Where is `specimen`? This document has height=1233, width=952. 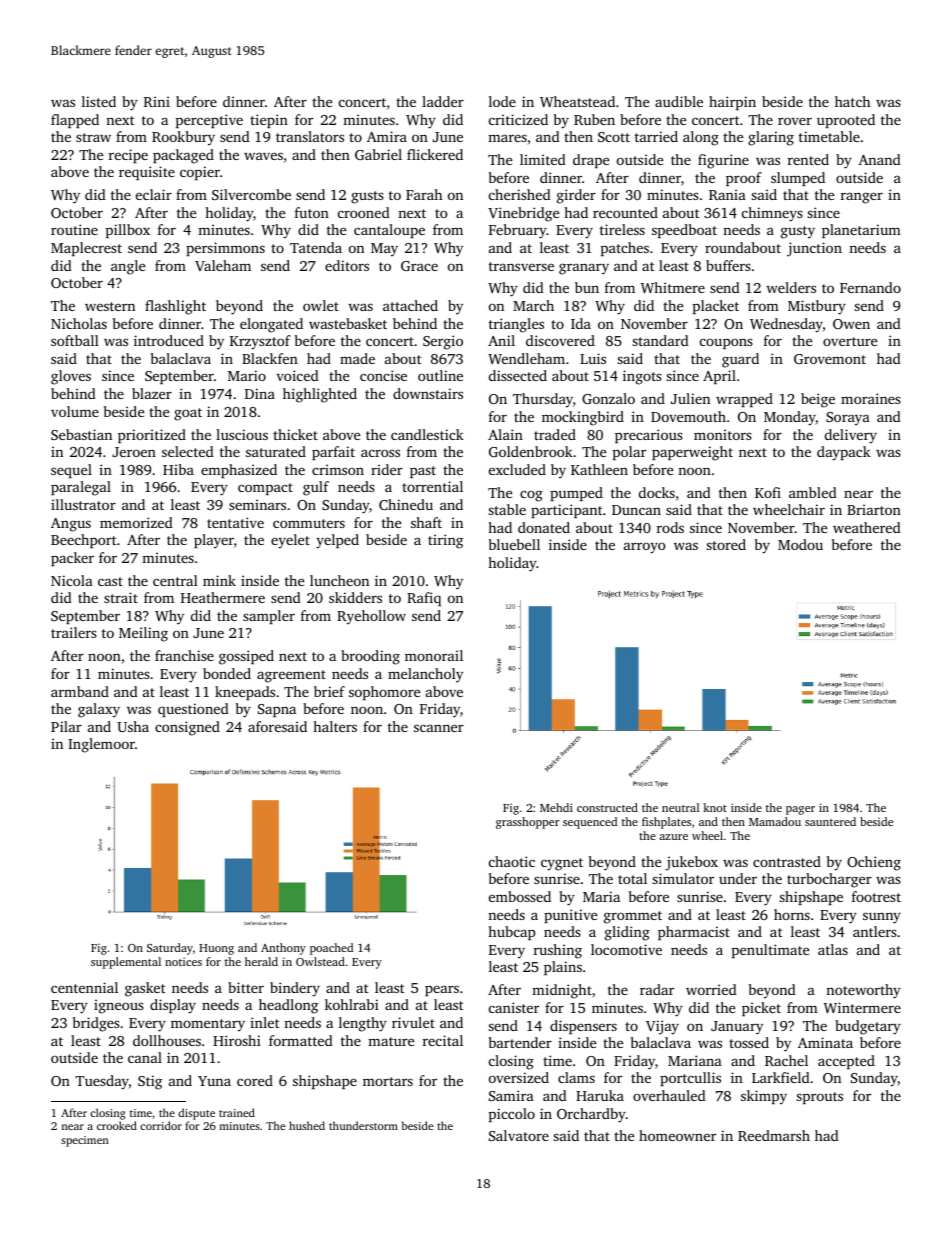 specimen is located at coordinates (85, 1141).
